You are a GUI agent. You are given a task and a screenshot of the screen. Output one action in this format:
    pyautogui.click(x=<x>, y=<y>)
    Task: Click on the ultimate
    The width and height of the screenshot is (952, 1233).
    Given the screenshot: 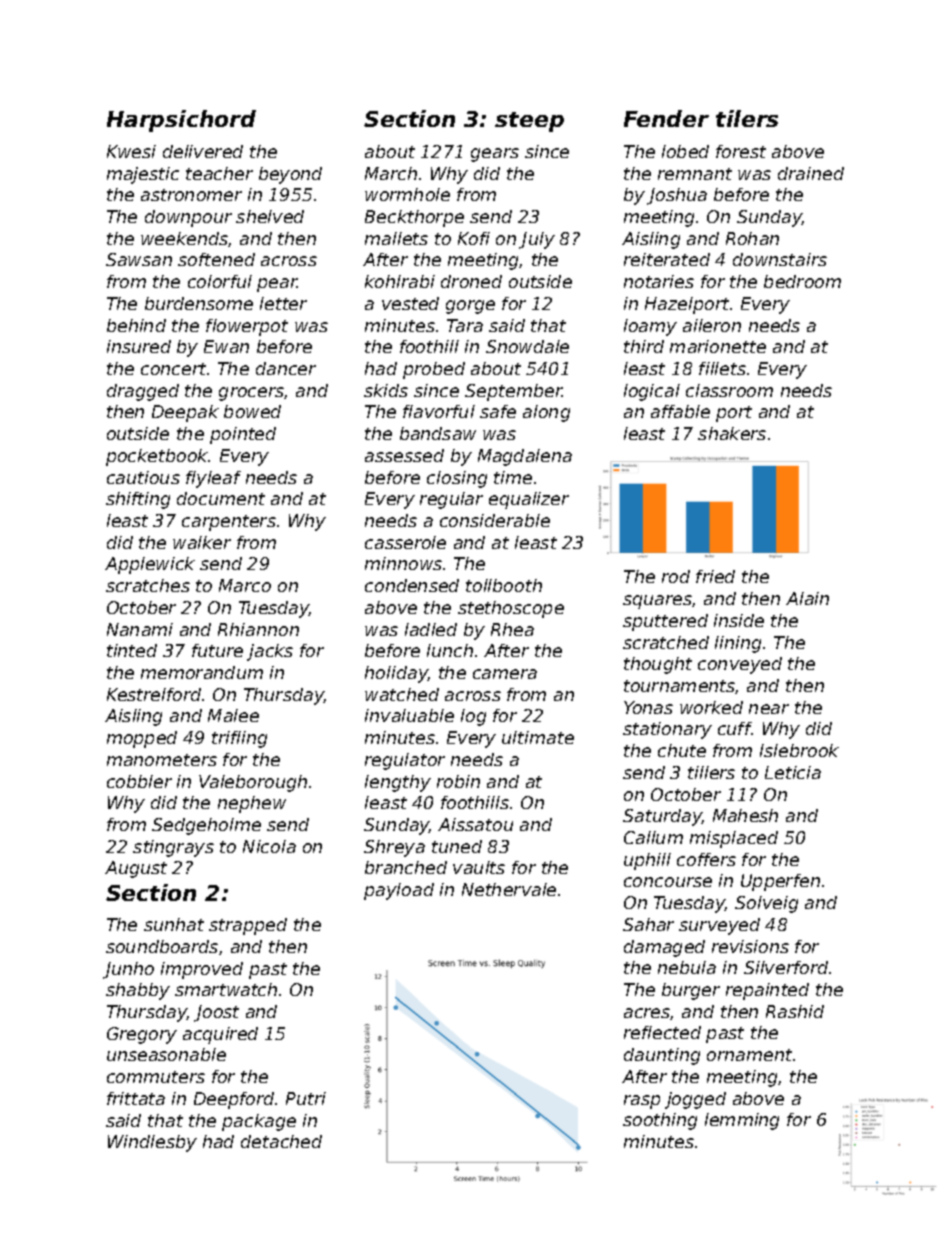 What is the action you would take?
    pyautogui.click(x=538, y=737)
